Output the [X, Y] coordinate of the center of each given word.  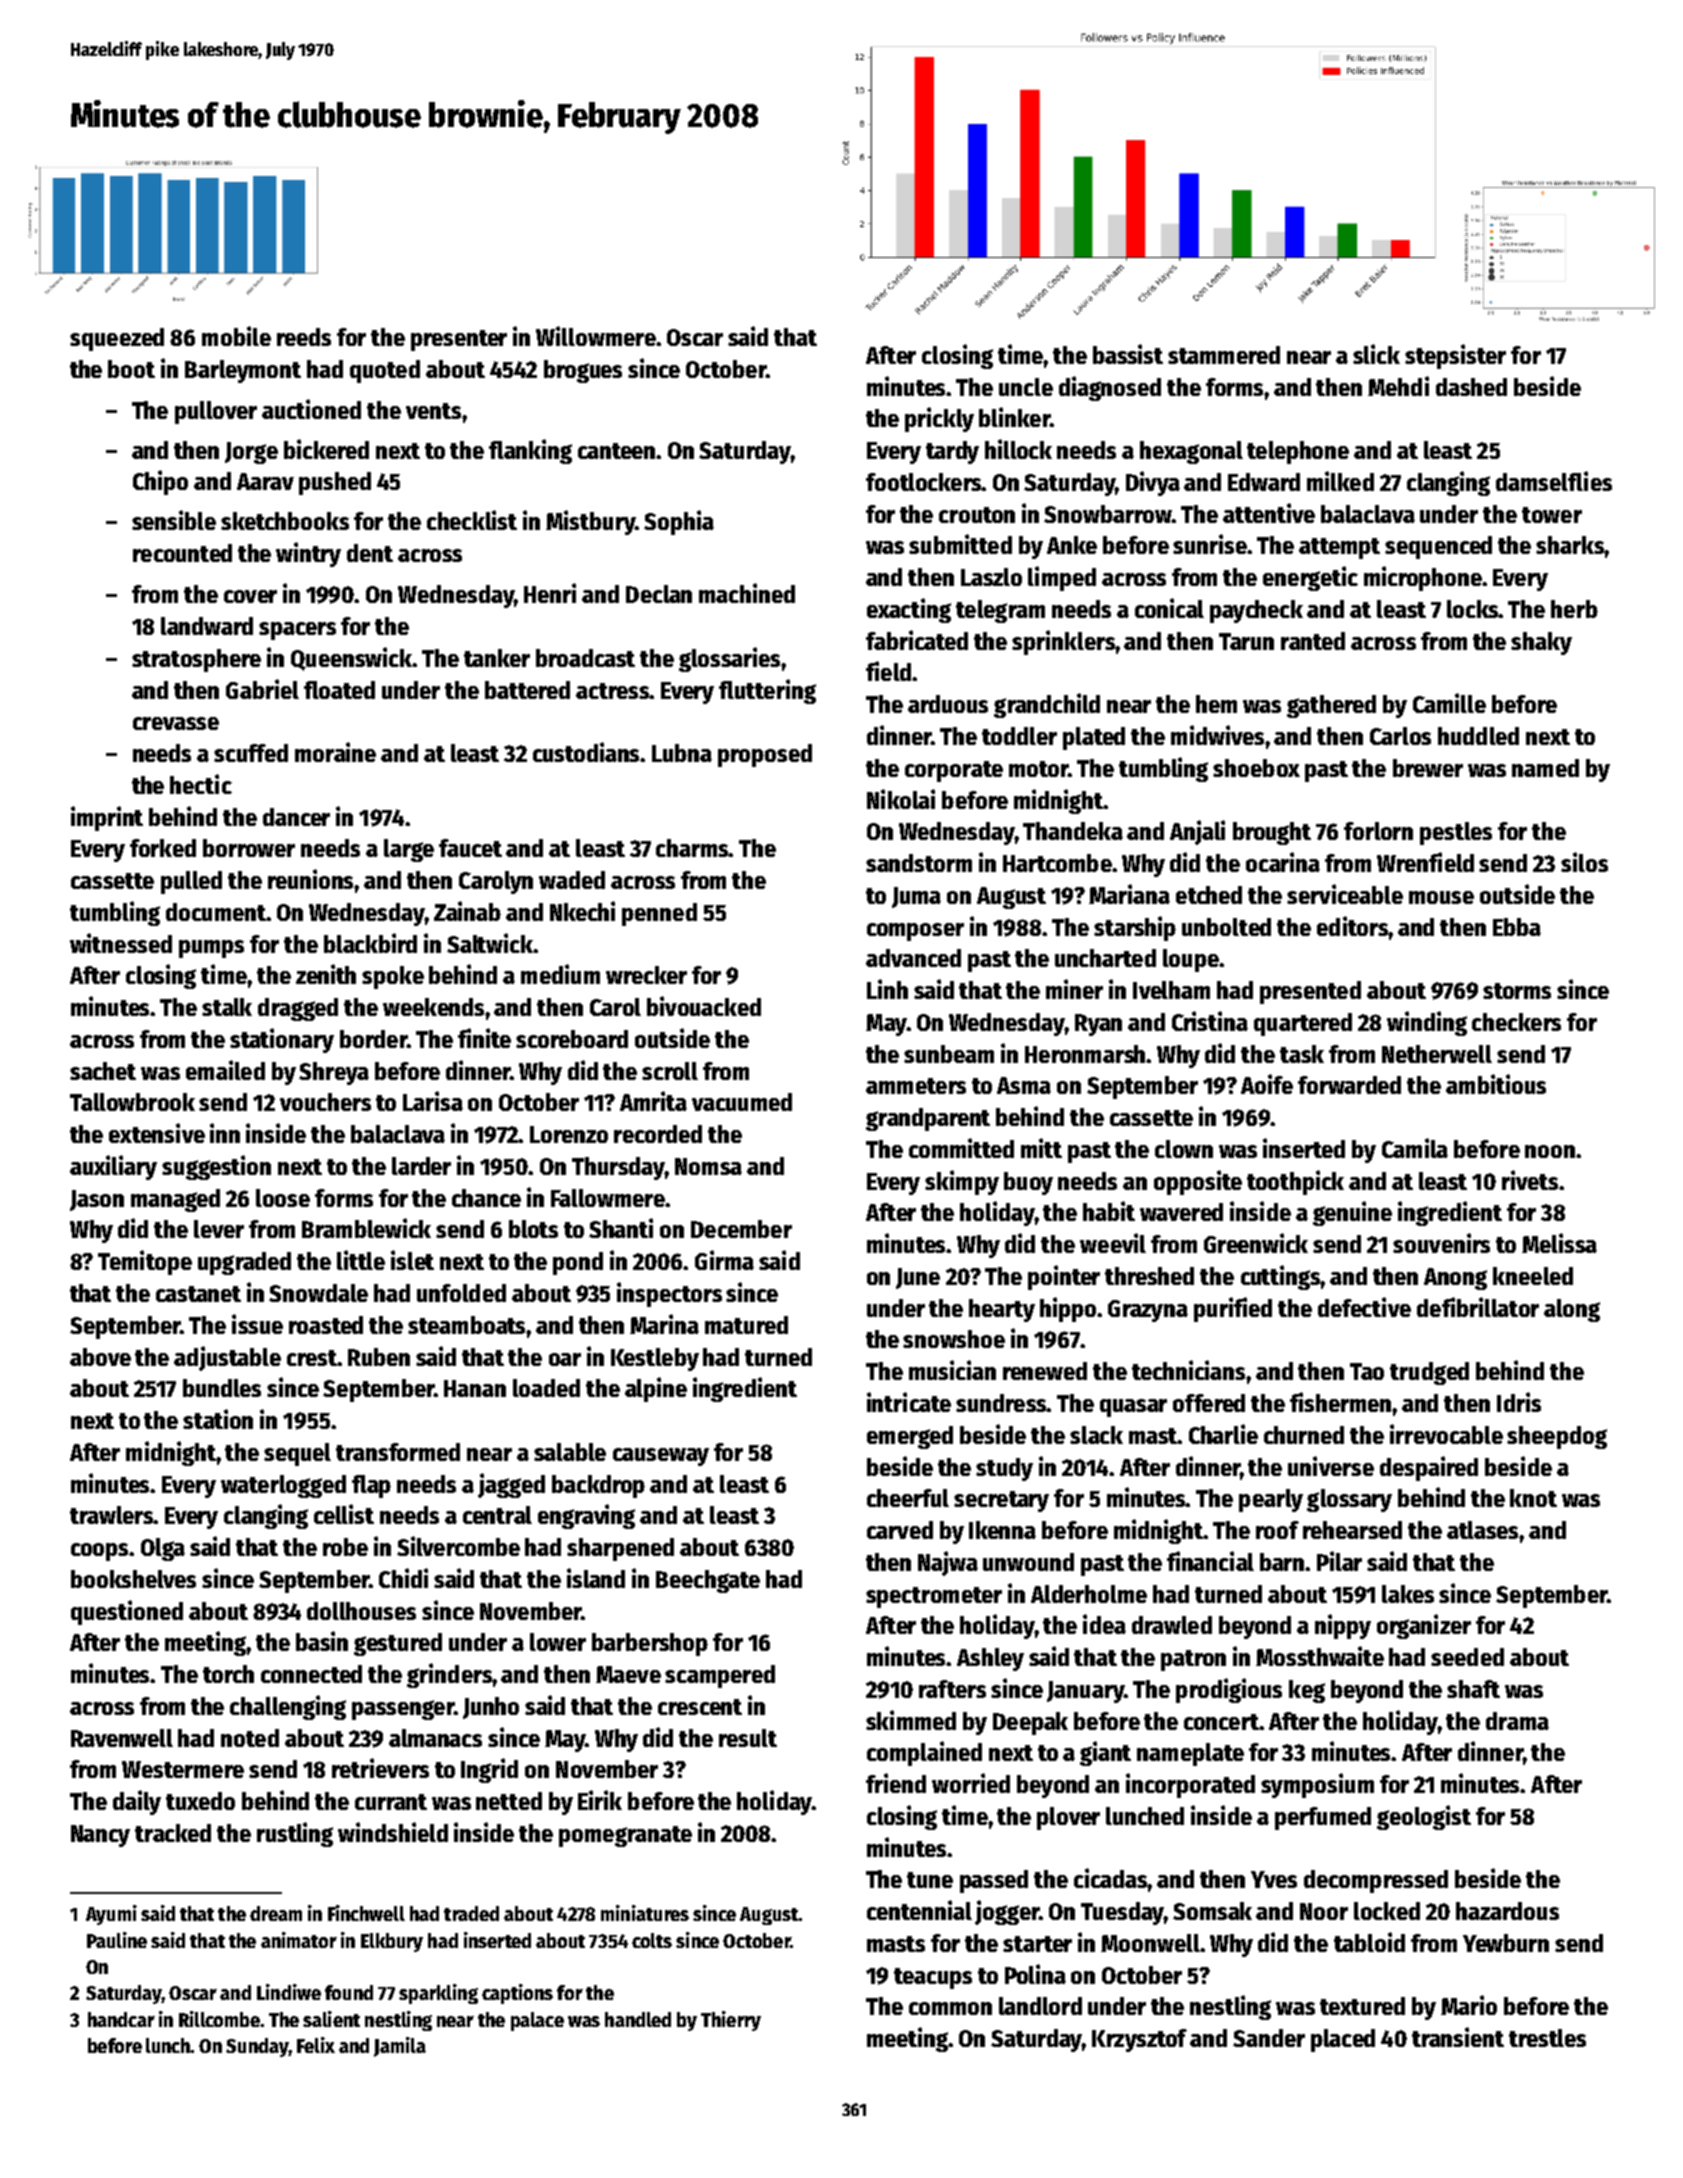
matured [746, 1325]
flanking [530, 451]
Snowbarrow [1108, 514]
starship [1135, 928]
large [409, 850]
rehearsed [1352, 1530]
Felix [316, 2045]
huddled [1478, 736]
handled [638, 2019]
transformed [398, 1452]
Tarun [1246, 641]
